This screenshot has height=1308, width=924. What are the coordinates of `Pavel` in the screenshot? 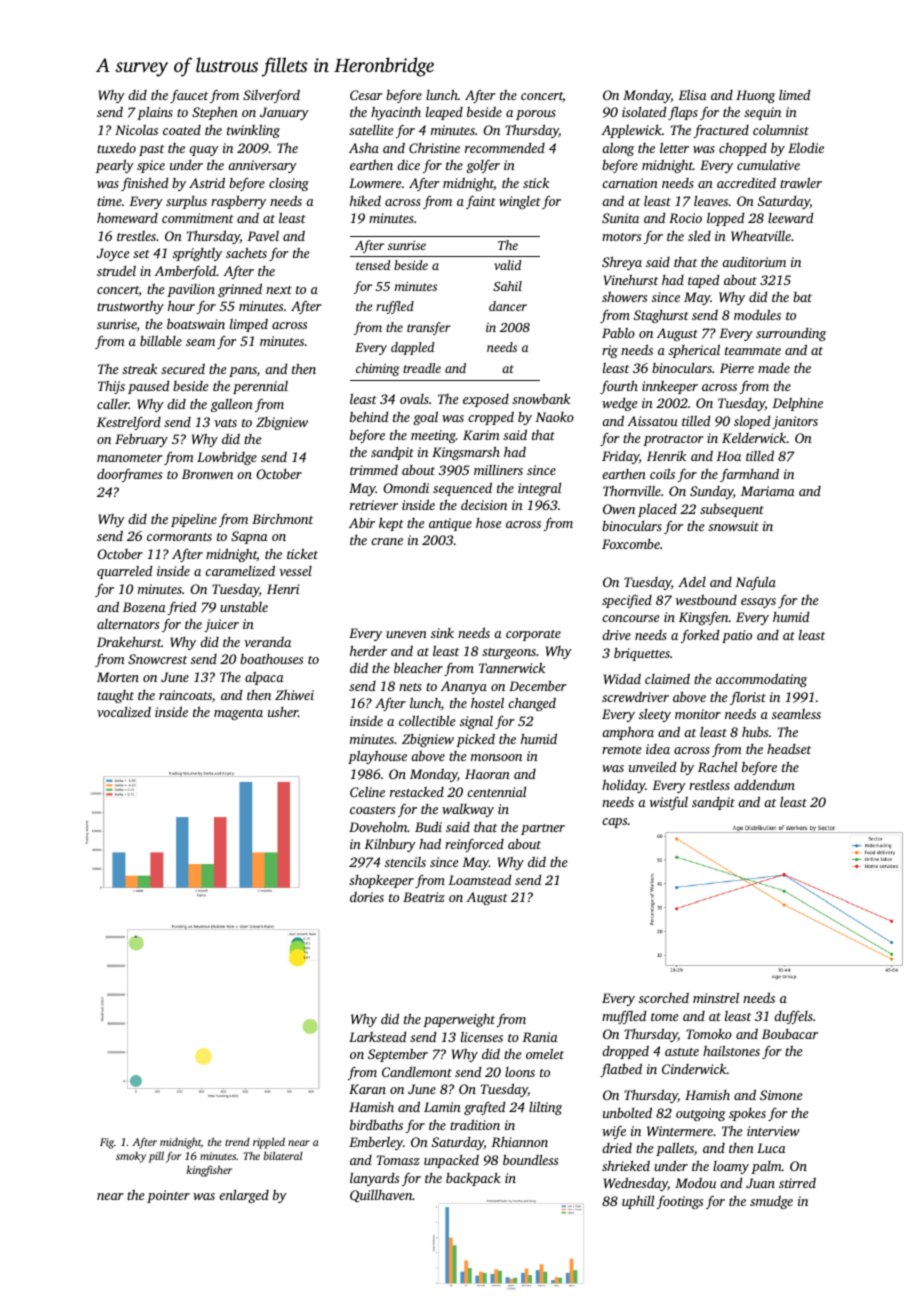 It's located at (263, 236).
